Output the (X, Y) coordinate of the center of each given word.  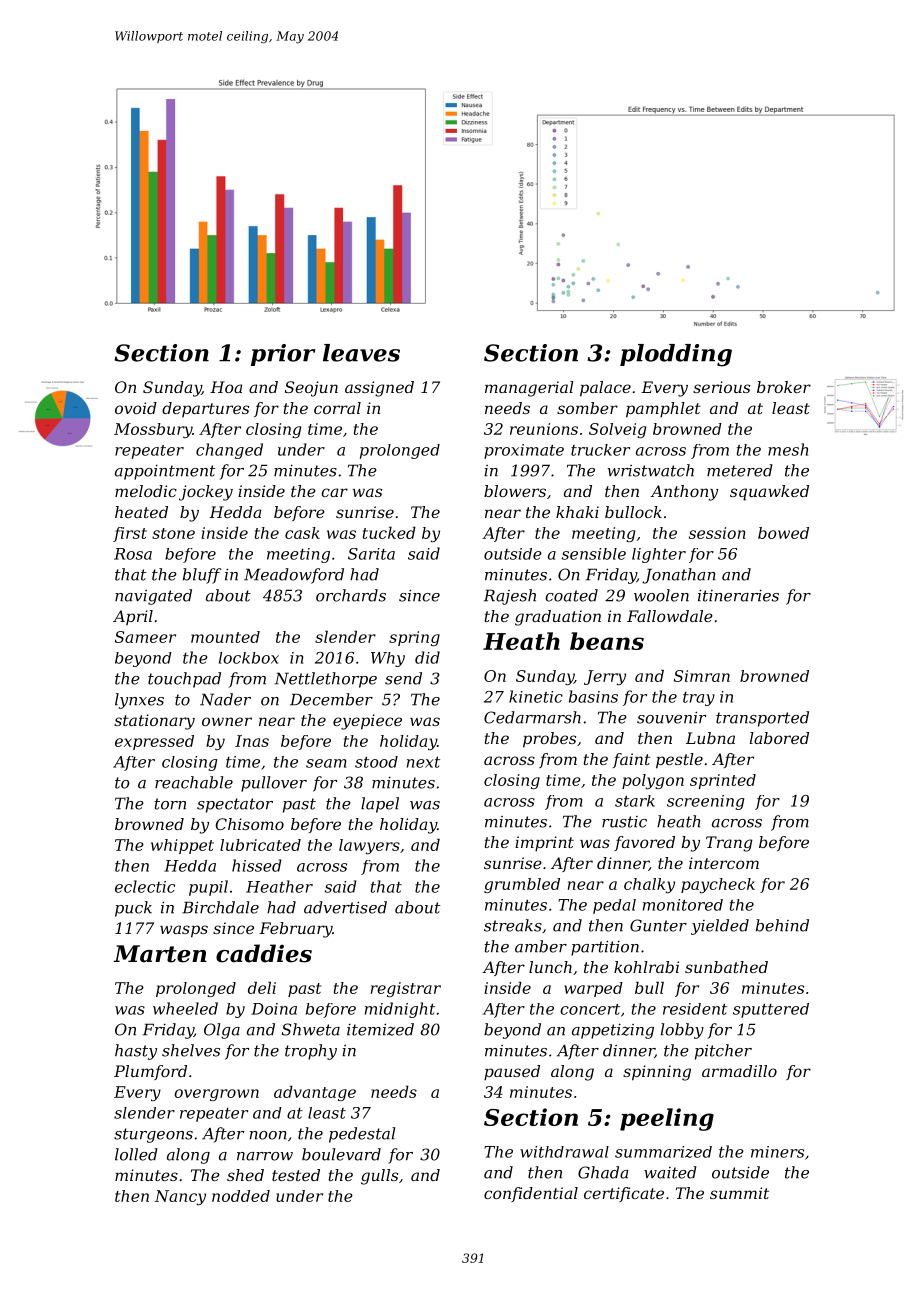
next (423, 762)
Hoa (226, 387)
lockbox (249, 658)
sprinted (723, 781)
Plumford (150, 1072)
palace (605, 389)
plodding (676, 355)
